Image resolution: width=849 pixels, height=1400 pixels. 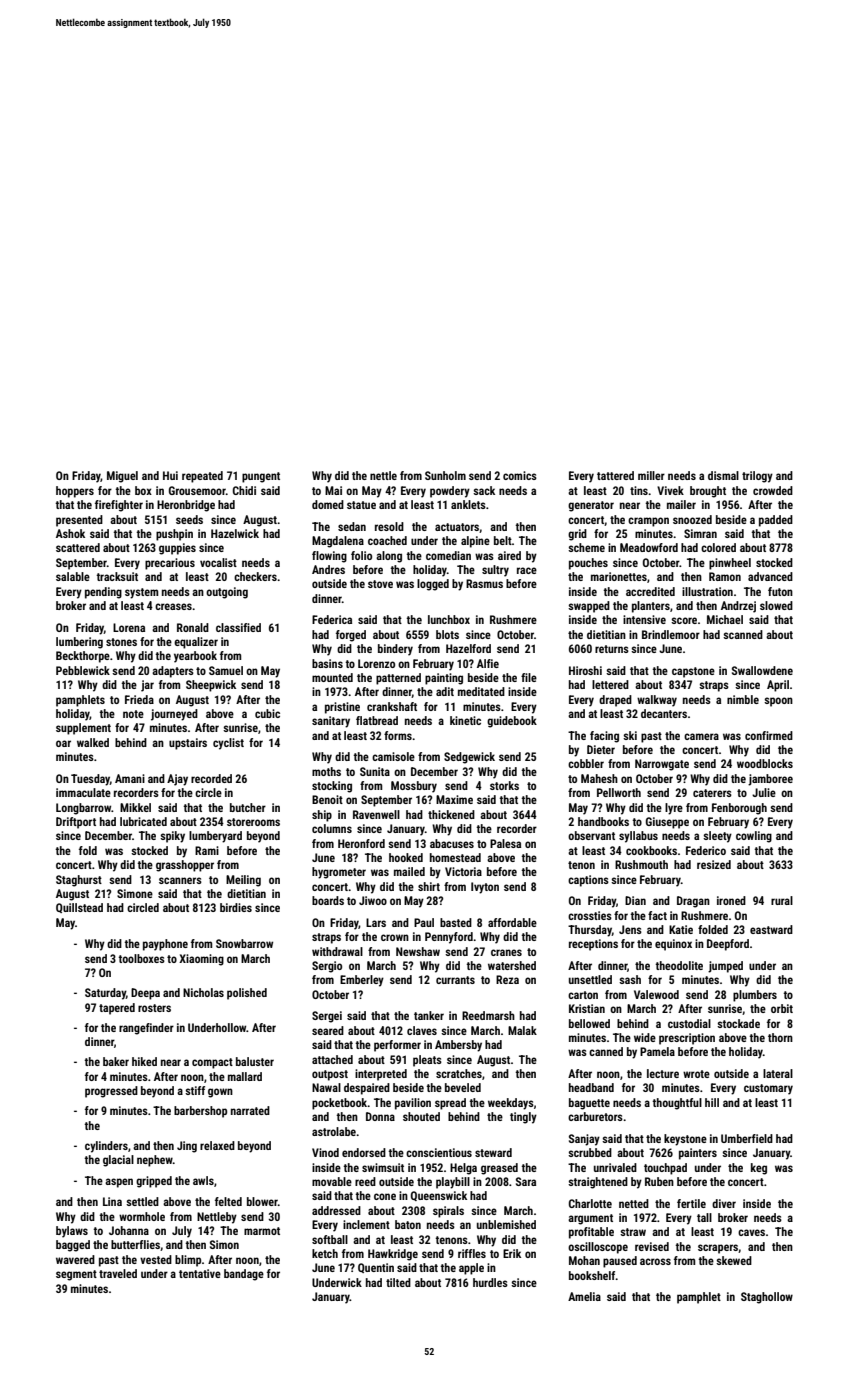 I want to click on Amelia, so click(x=584, y=1296).
